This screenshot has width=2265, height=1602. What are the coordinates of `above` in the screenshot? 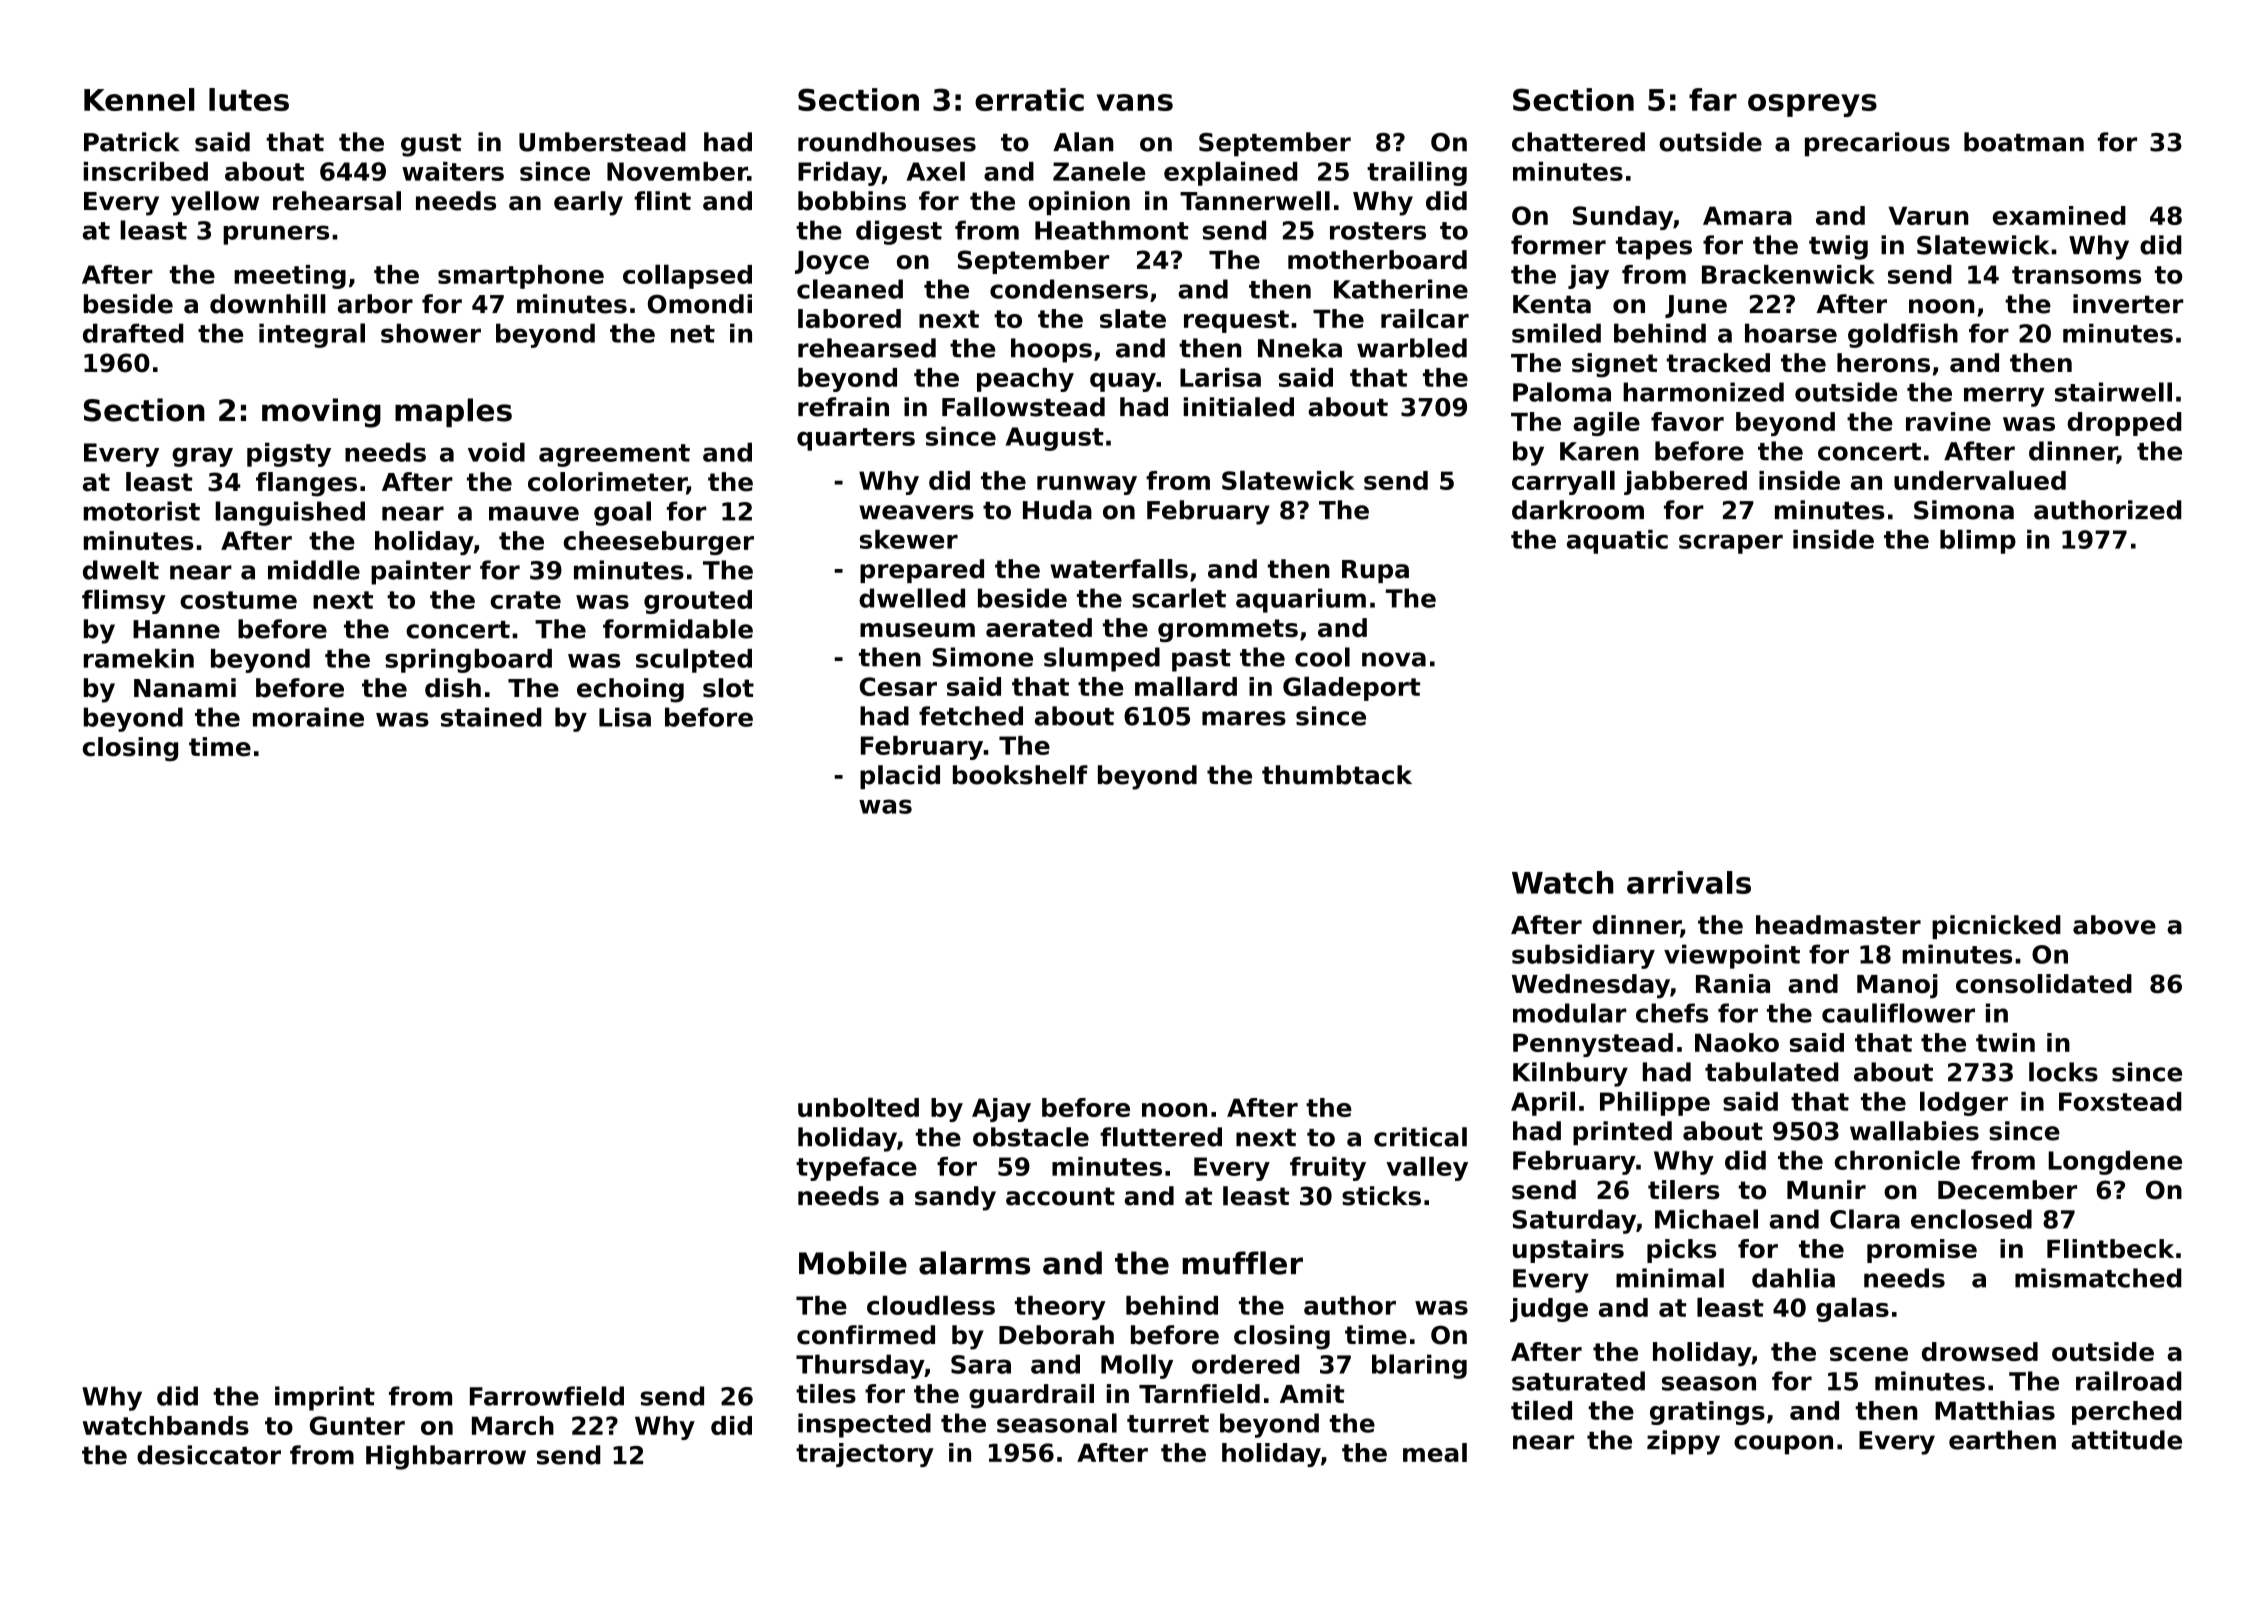 It's located at (2114, 925).
